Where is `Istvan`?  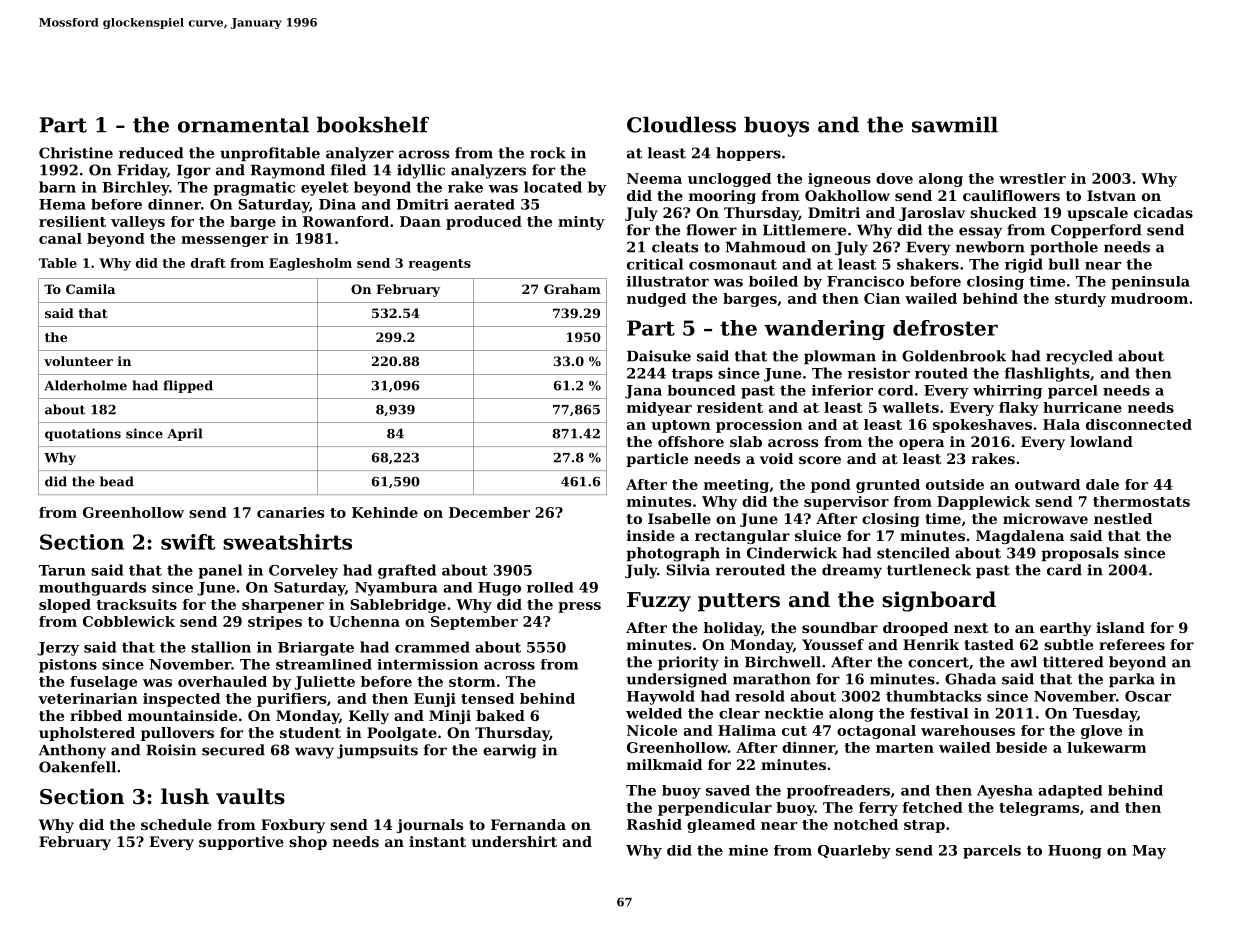 Istvan is located at coordinates (1111, 195).
